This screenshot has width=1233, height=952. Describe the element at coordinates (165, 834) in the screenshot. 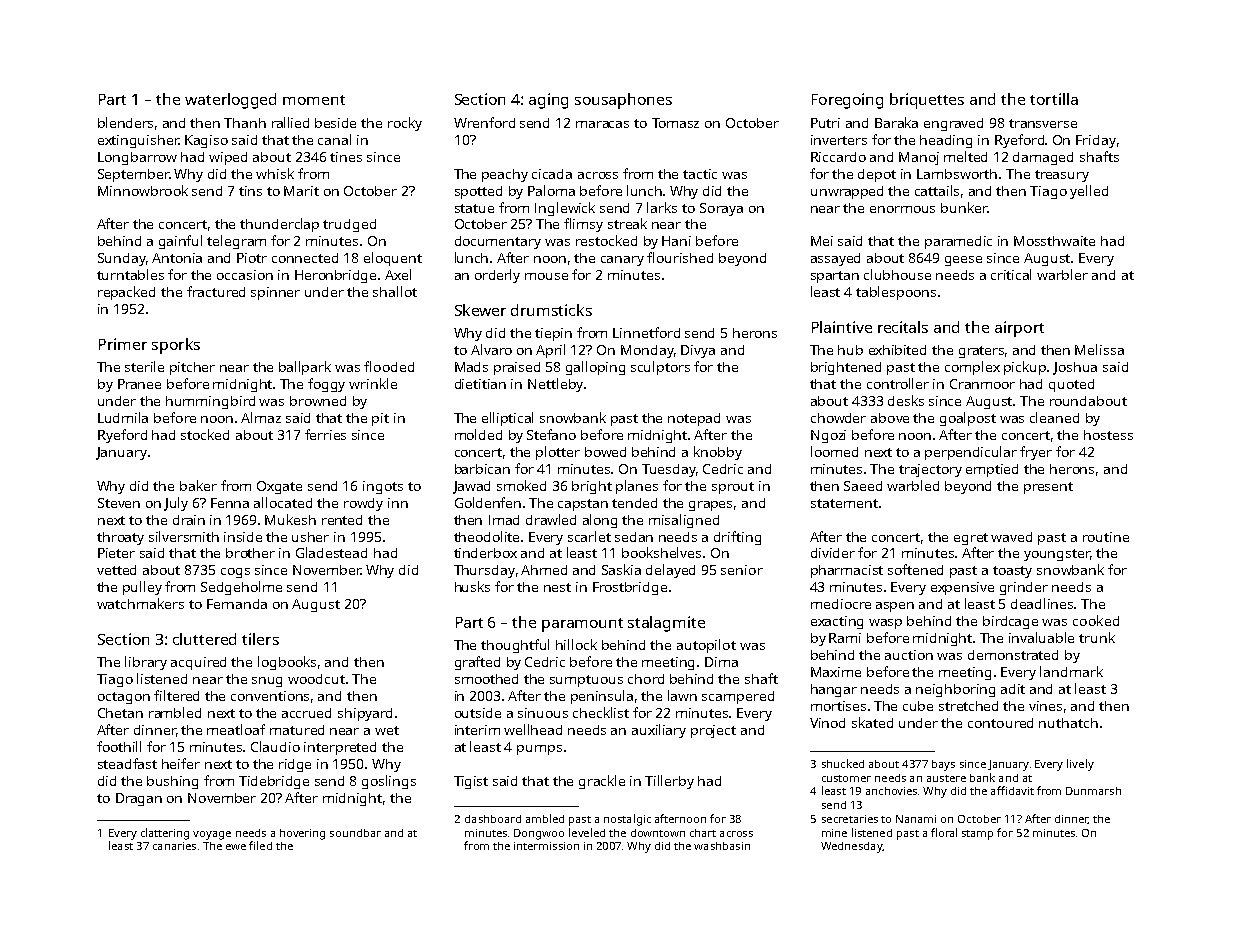

I see `clattering` at that location.
